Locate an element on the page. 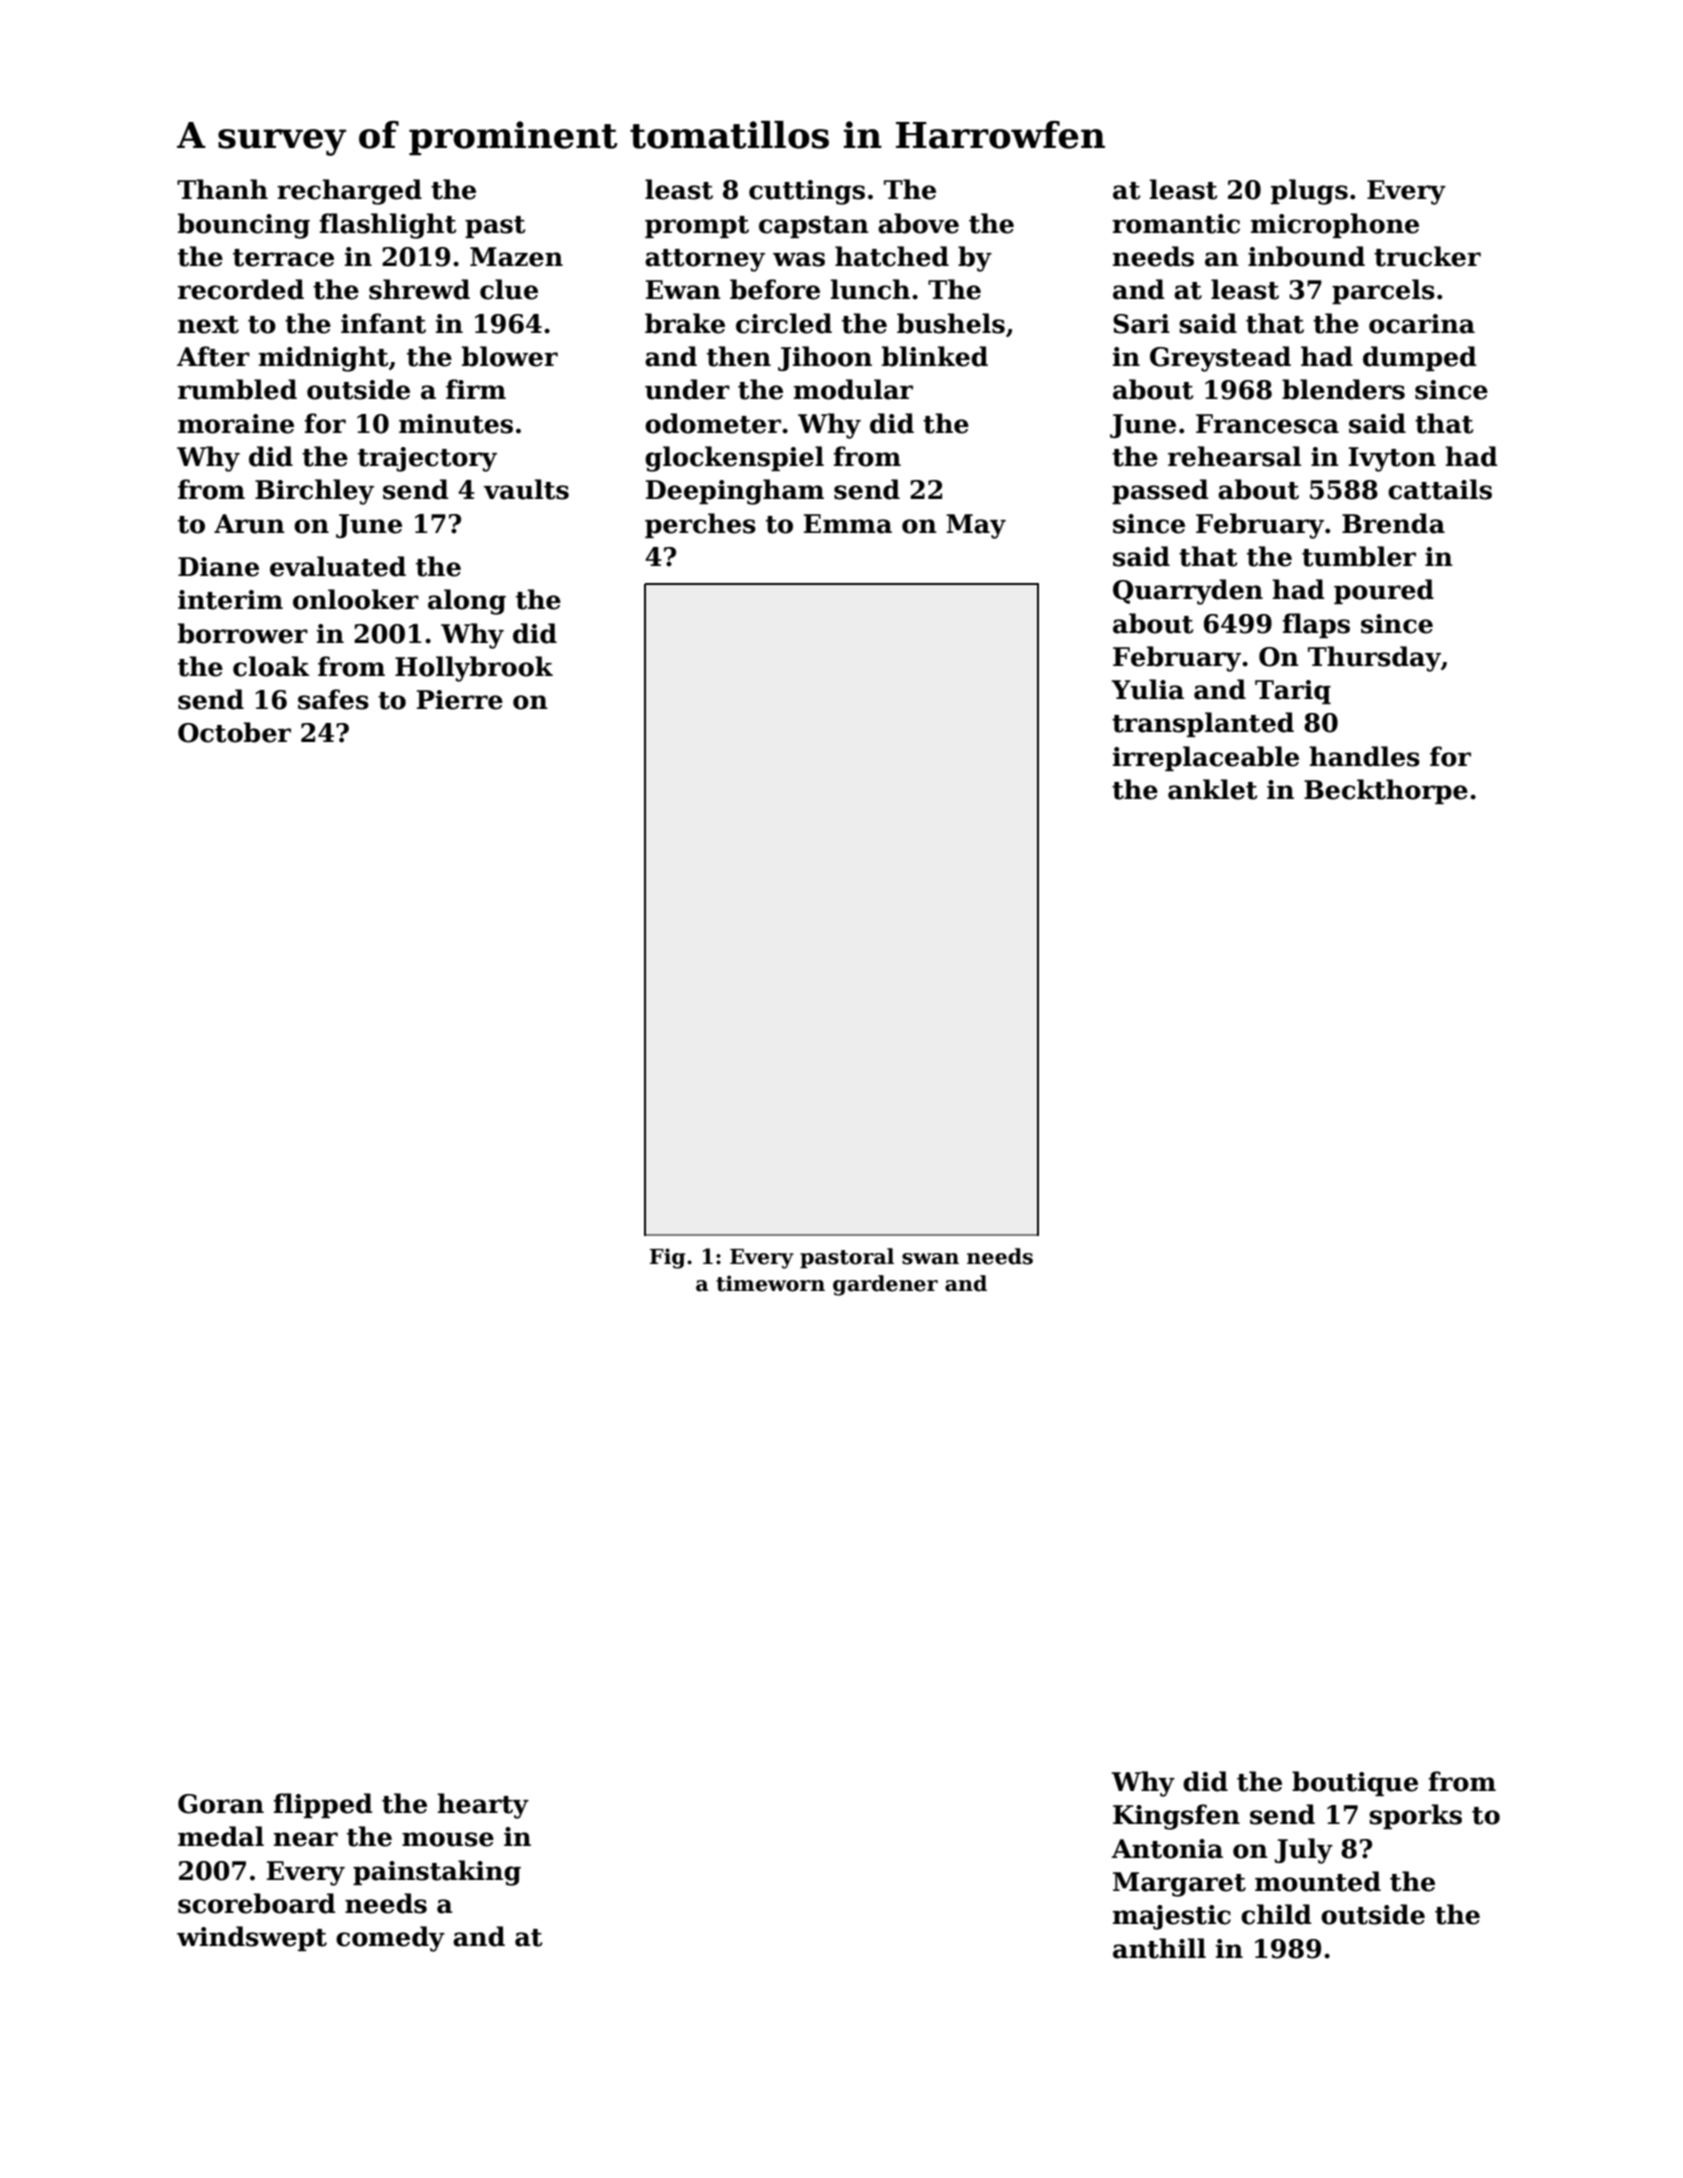  Thanh is located at coordinates (222, 189).
